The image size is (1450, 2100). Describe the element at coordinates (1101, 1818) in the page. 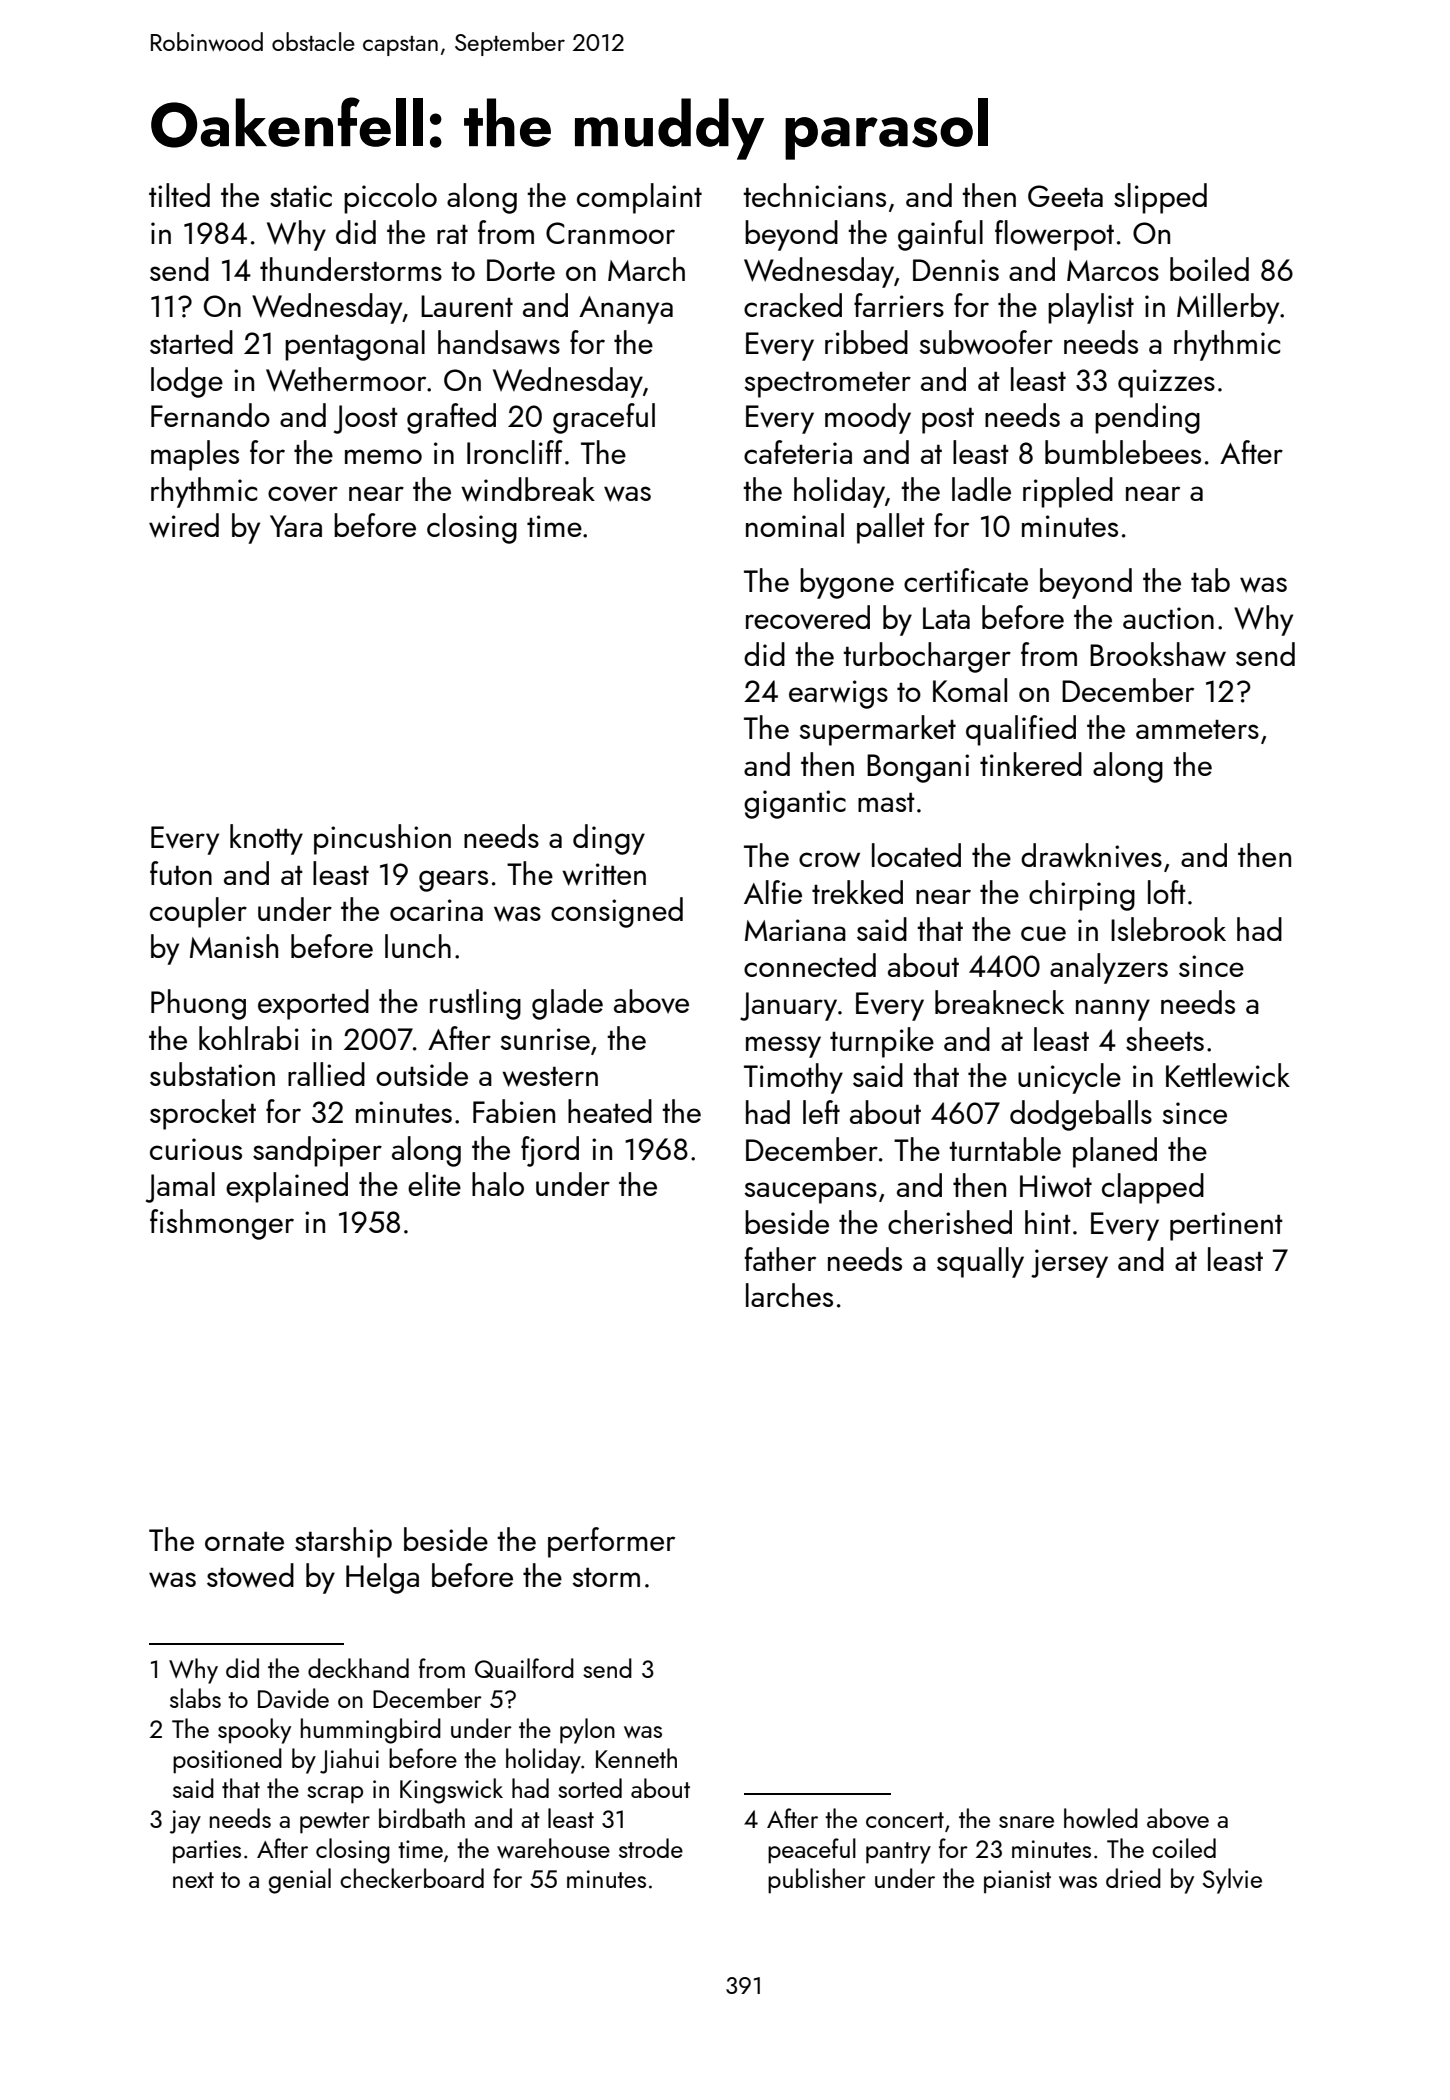

I see `howled` at that location.
